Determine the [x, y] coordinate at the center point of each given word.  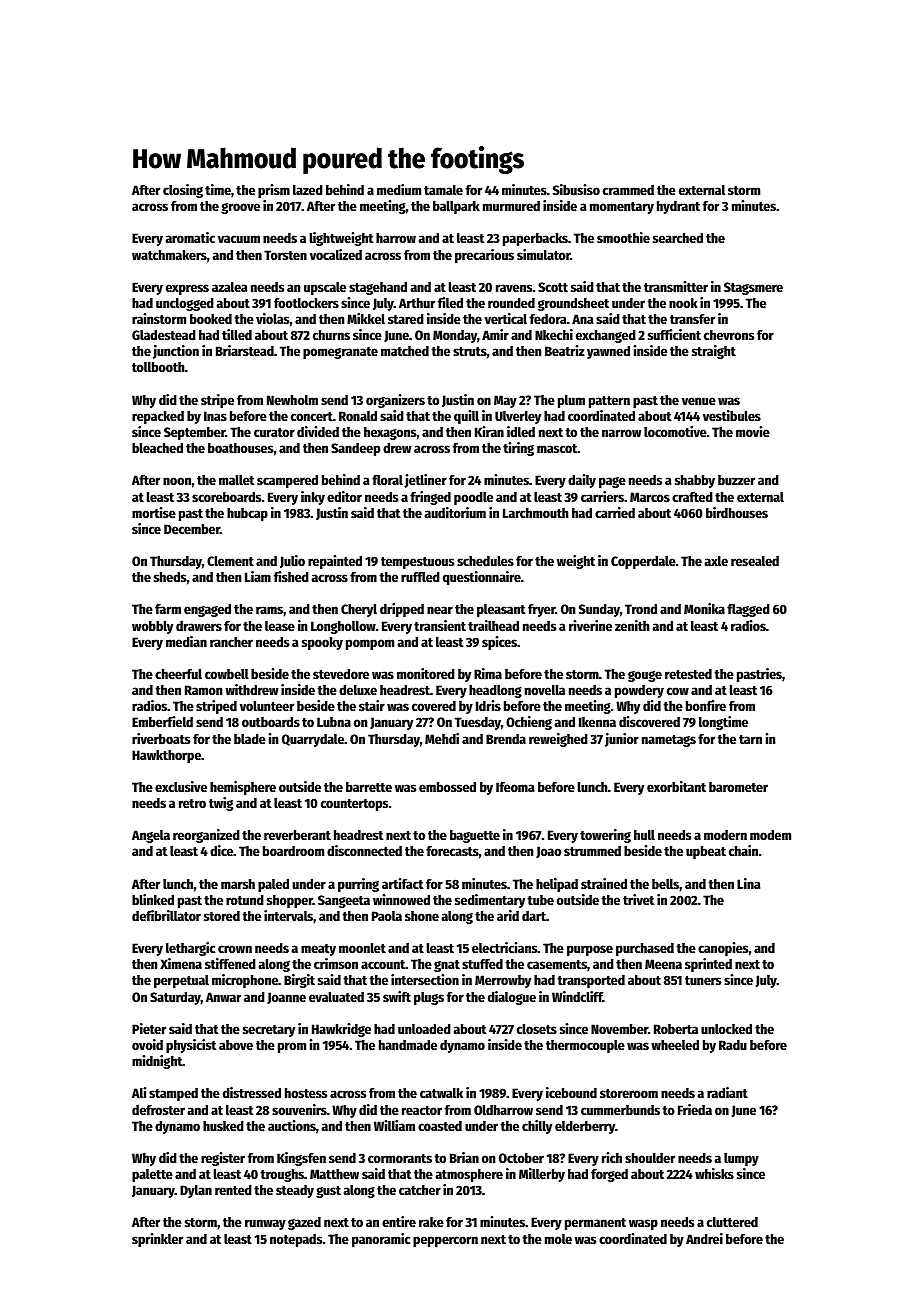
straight [714, 352]
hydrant [678, 207]
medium [399, 189]
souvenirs [299, 1109]
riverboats [161, 738]
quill [466, 417]
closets [537, 1029]
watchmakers [169, 255]
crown [235, 949]
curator [274, 432]
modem [770, 835]
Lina [749, 883]
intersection [425, 979]
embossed [447, 787]
